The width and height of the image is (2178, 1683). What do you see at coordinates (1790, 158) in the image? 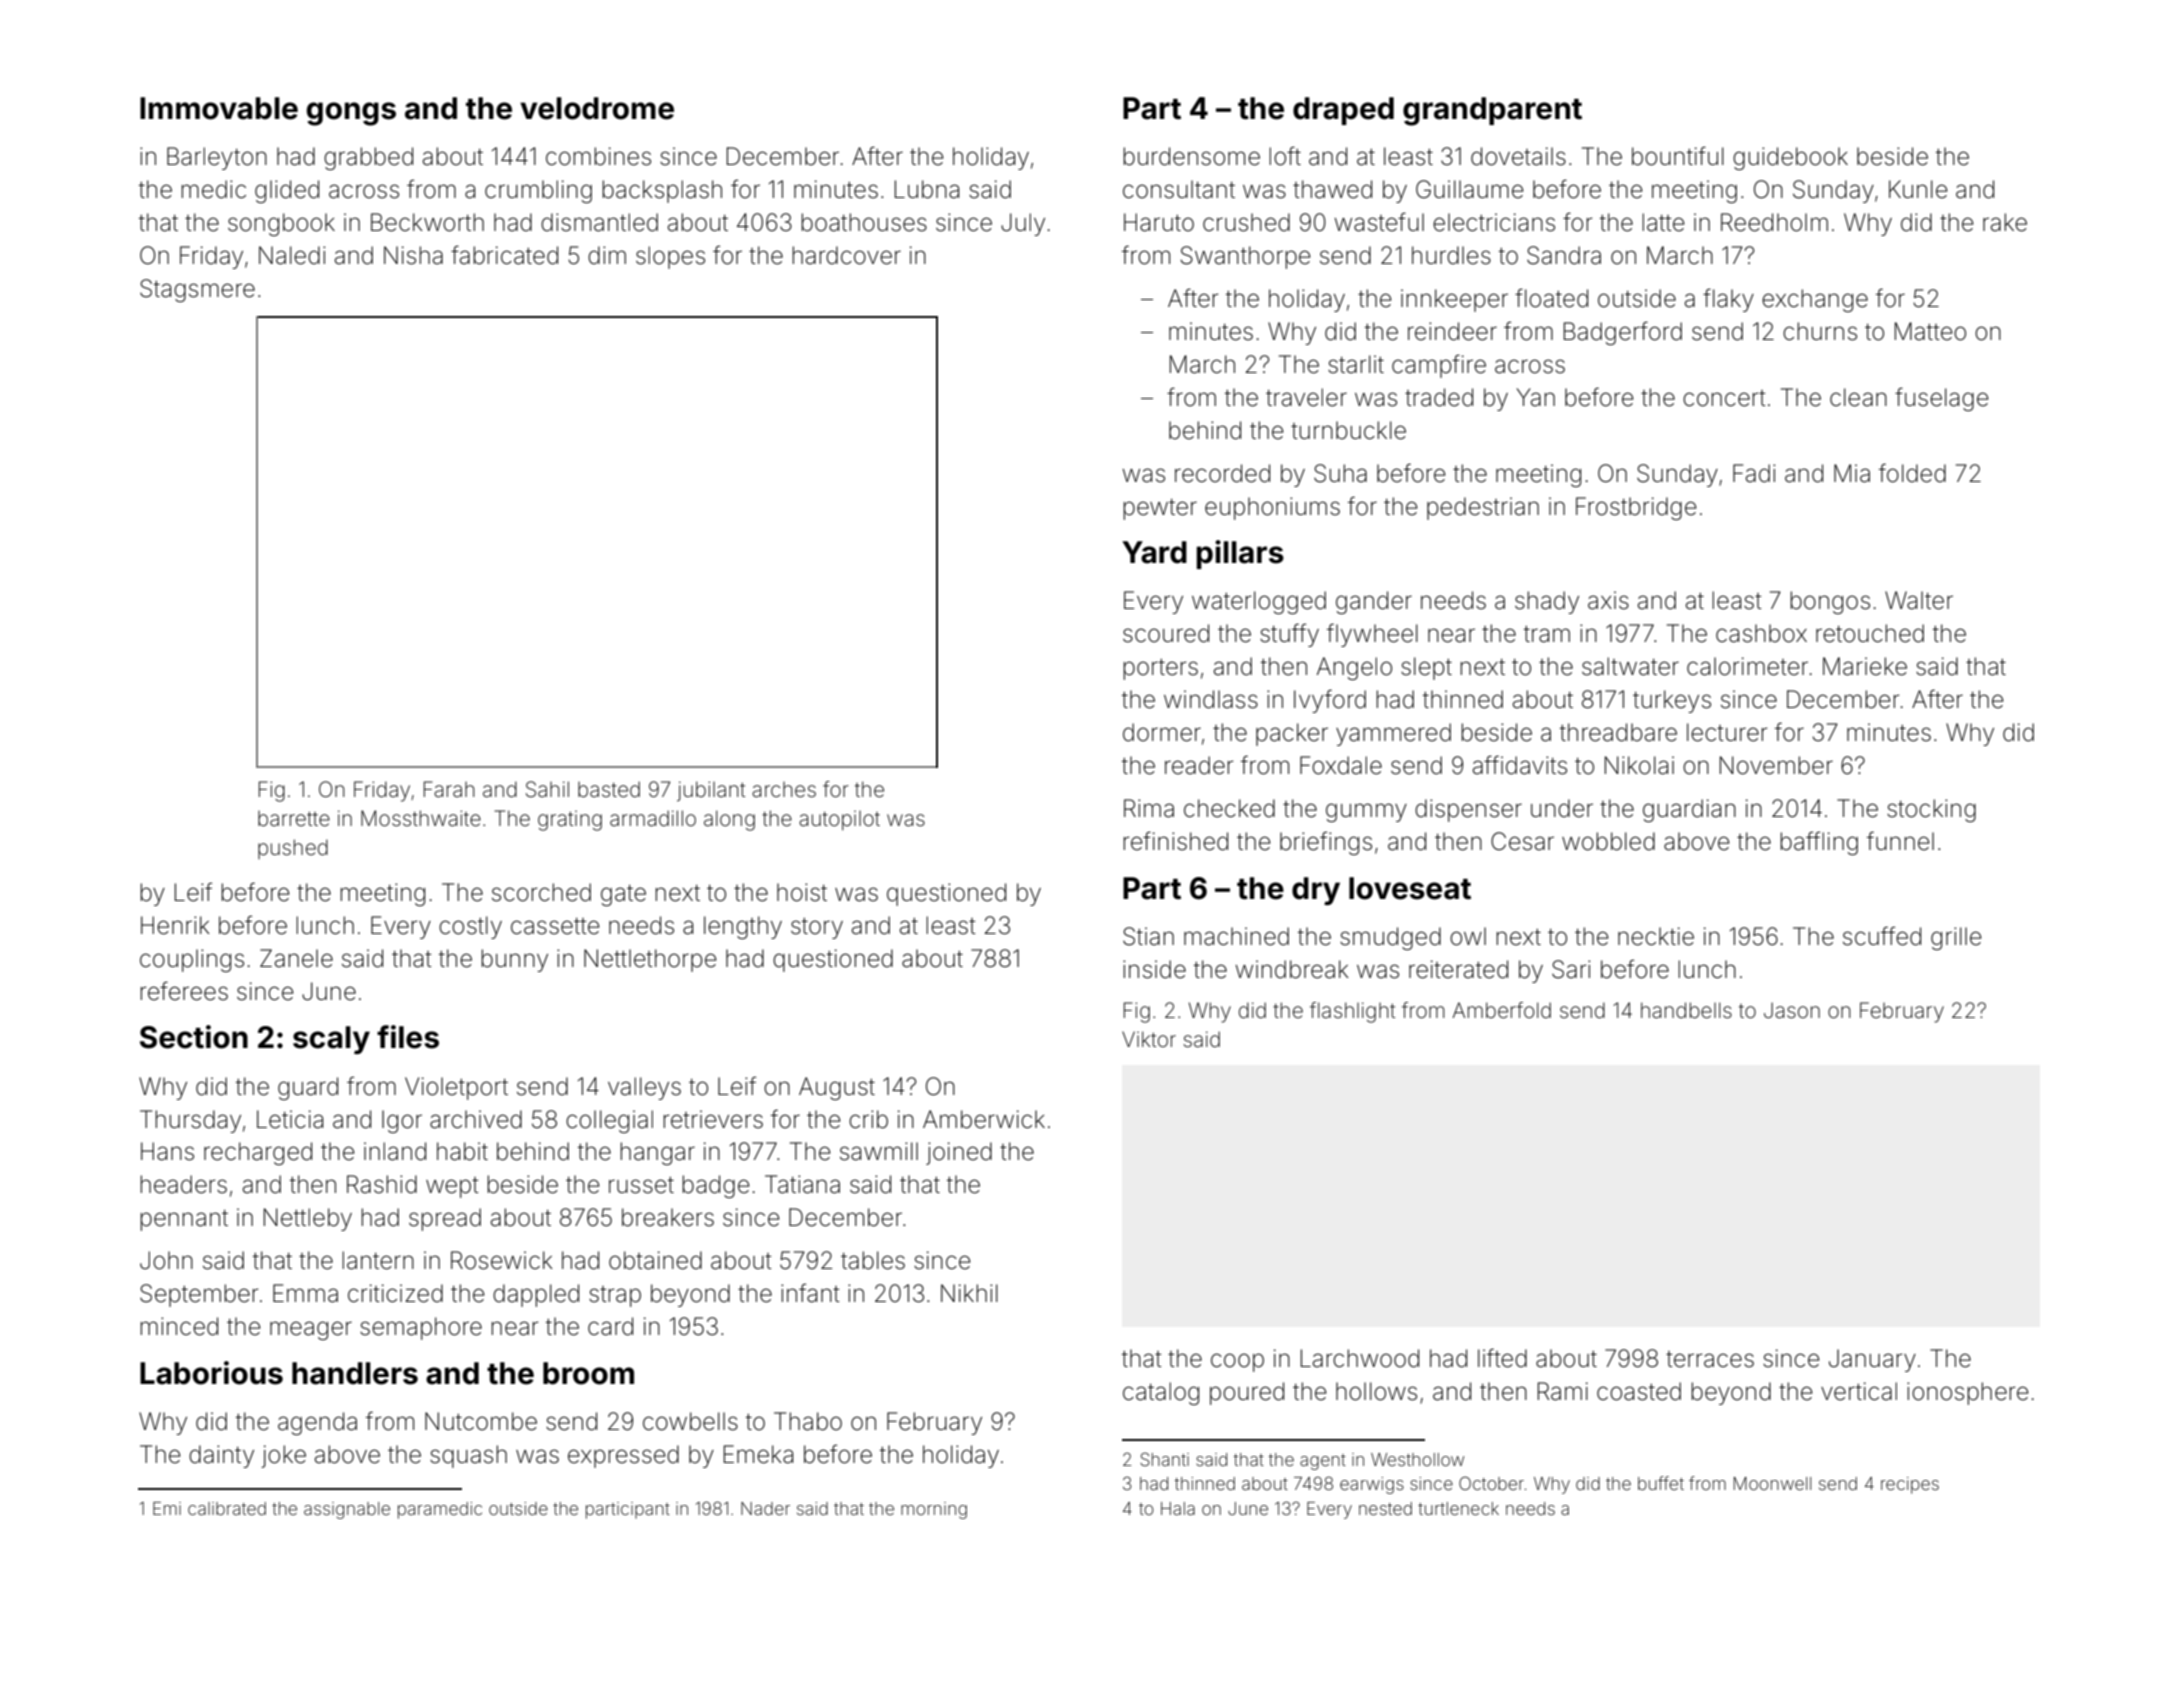
I see `guidebook` at bounding box center [1790, 158].
